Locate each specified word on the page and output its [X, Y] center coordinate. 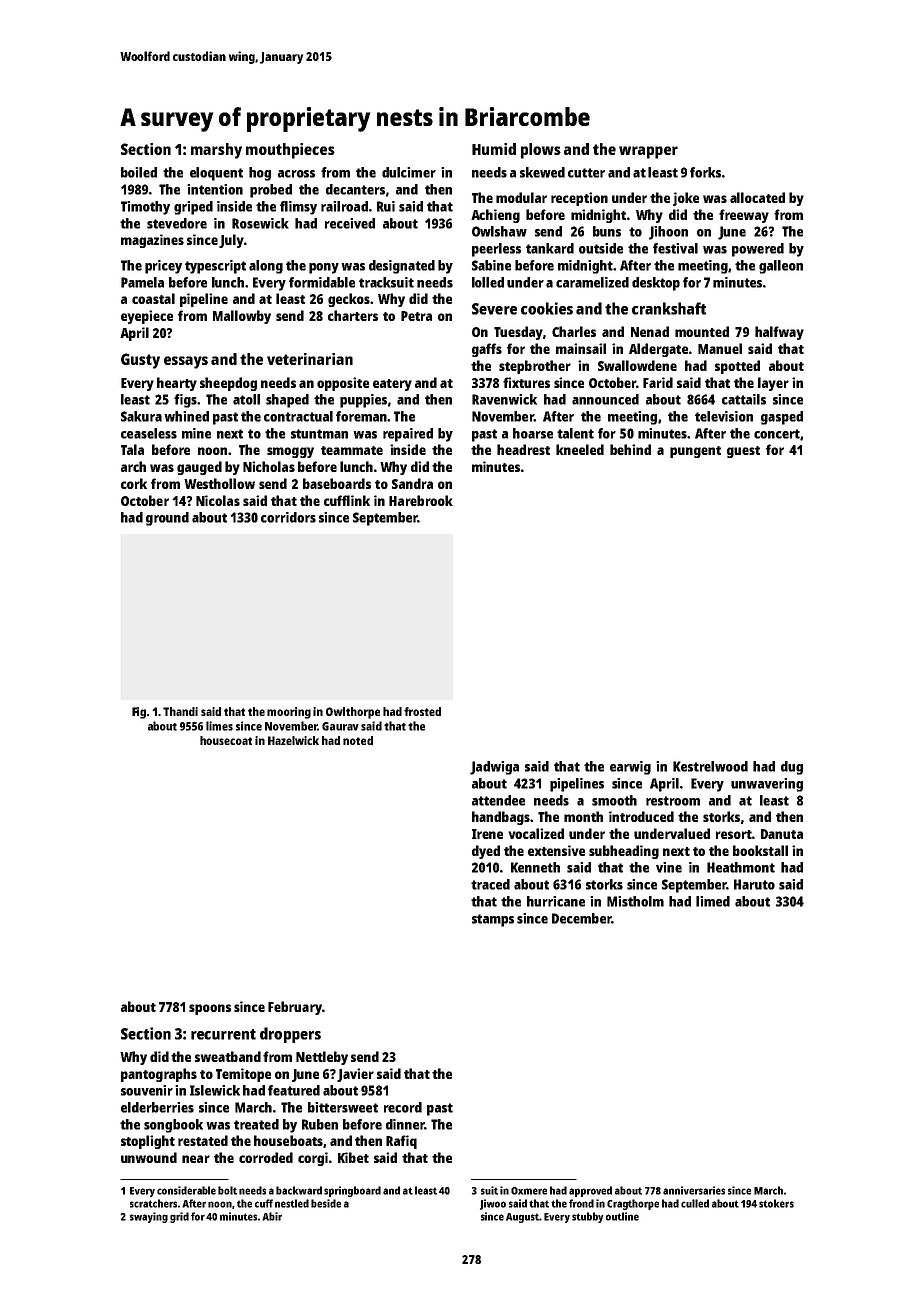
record [403, 1107]
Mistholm [635, 901]
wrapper [648, 152]
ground [167, 519]
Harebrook [421, 500]
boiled [139, 172]
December [581, 918]
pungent [695, 452]
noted [358, 740]
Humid [494, 149]
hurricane [556, 901]
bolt [227, 1190]
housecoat [226, 740]
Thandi [180, 711]
